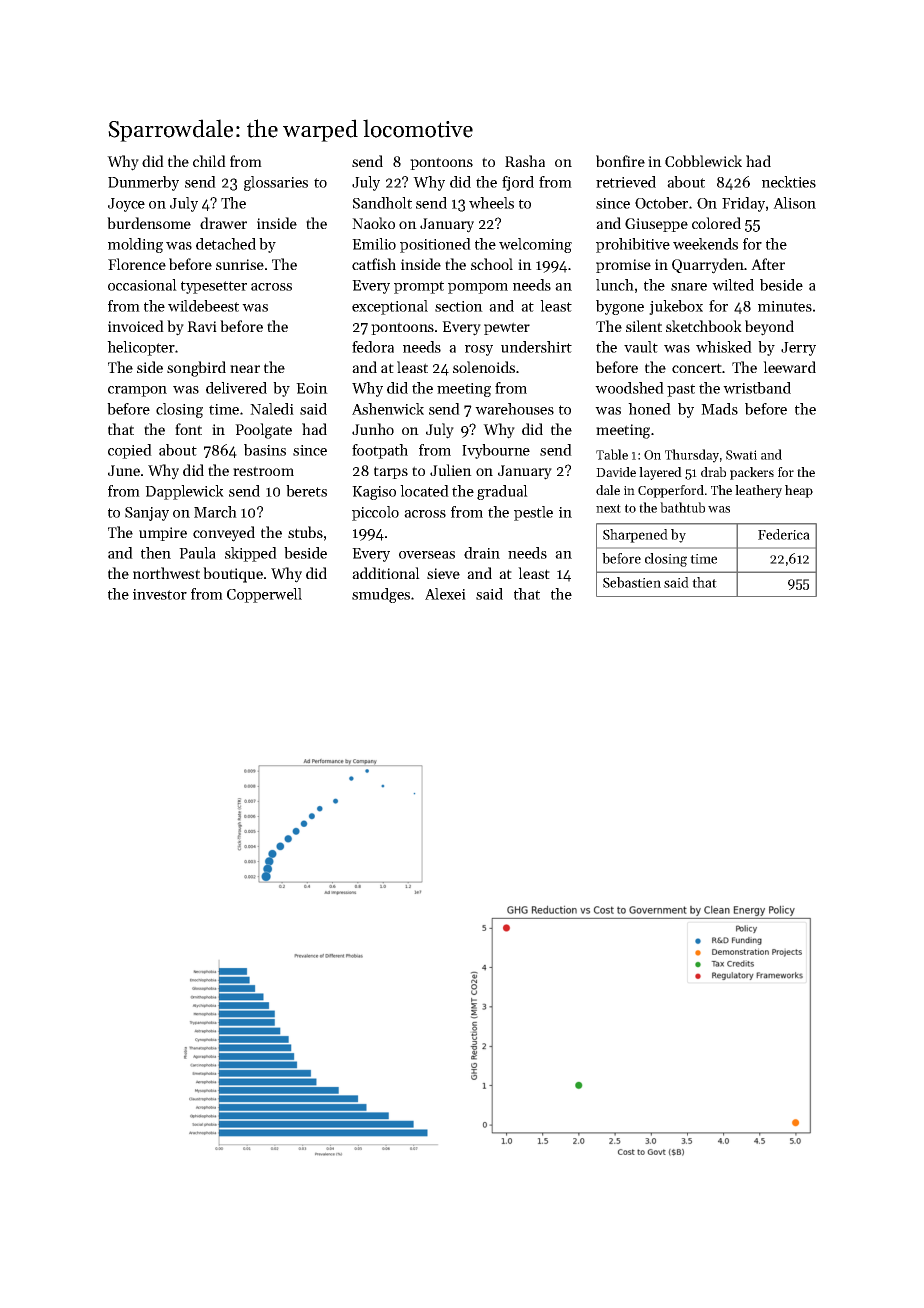 This screenshot has width=924, height=1308. What do you see at coordinates (223, 223) in the screenshot?
I see `drawer` at bounding box center [223, 223].
